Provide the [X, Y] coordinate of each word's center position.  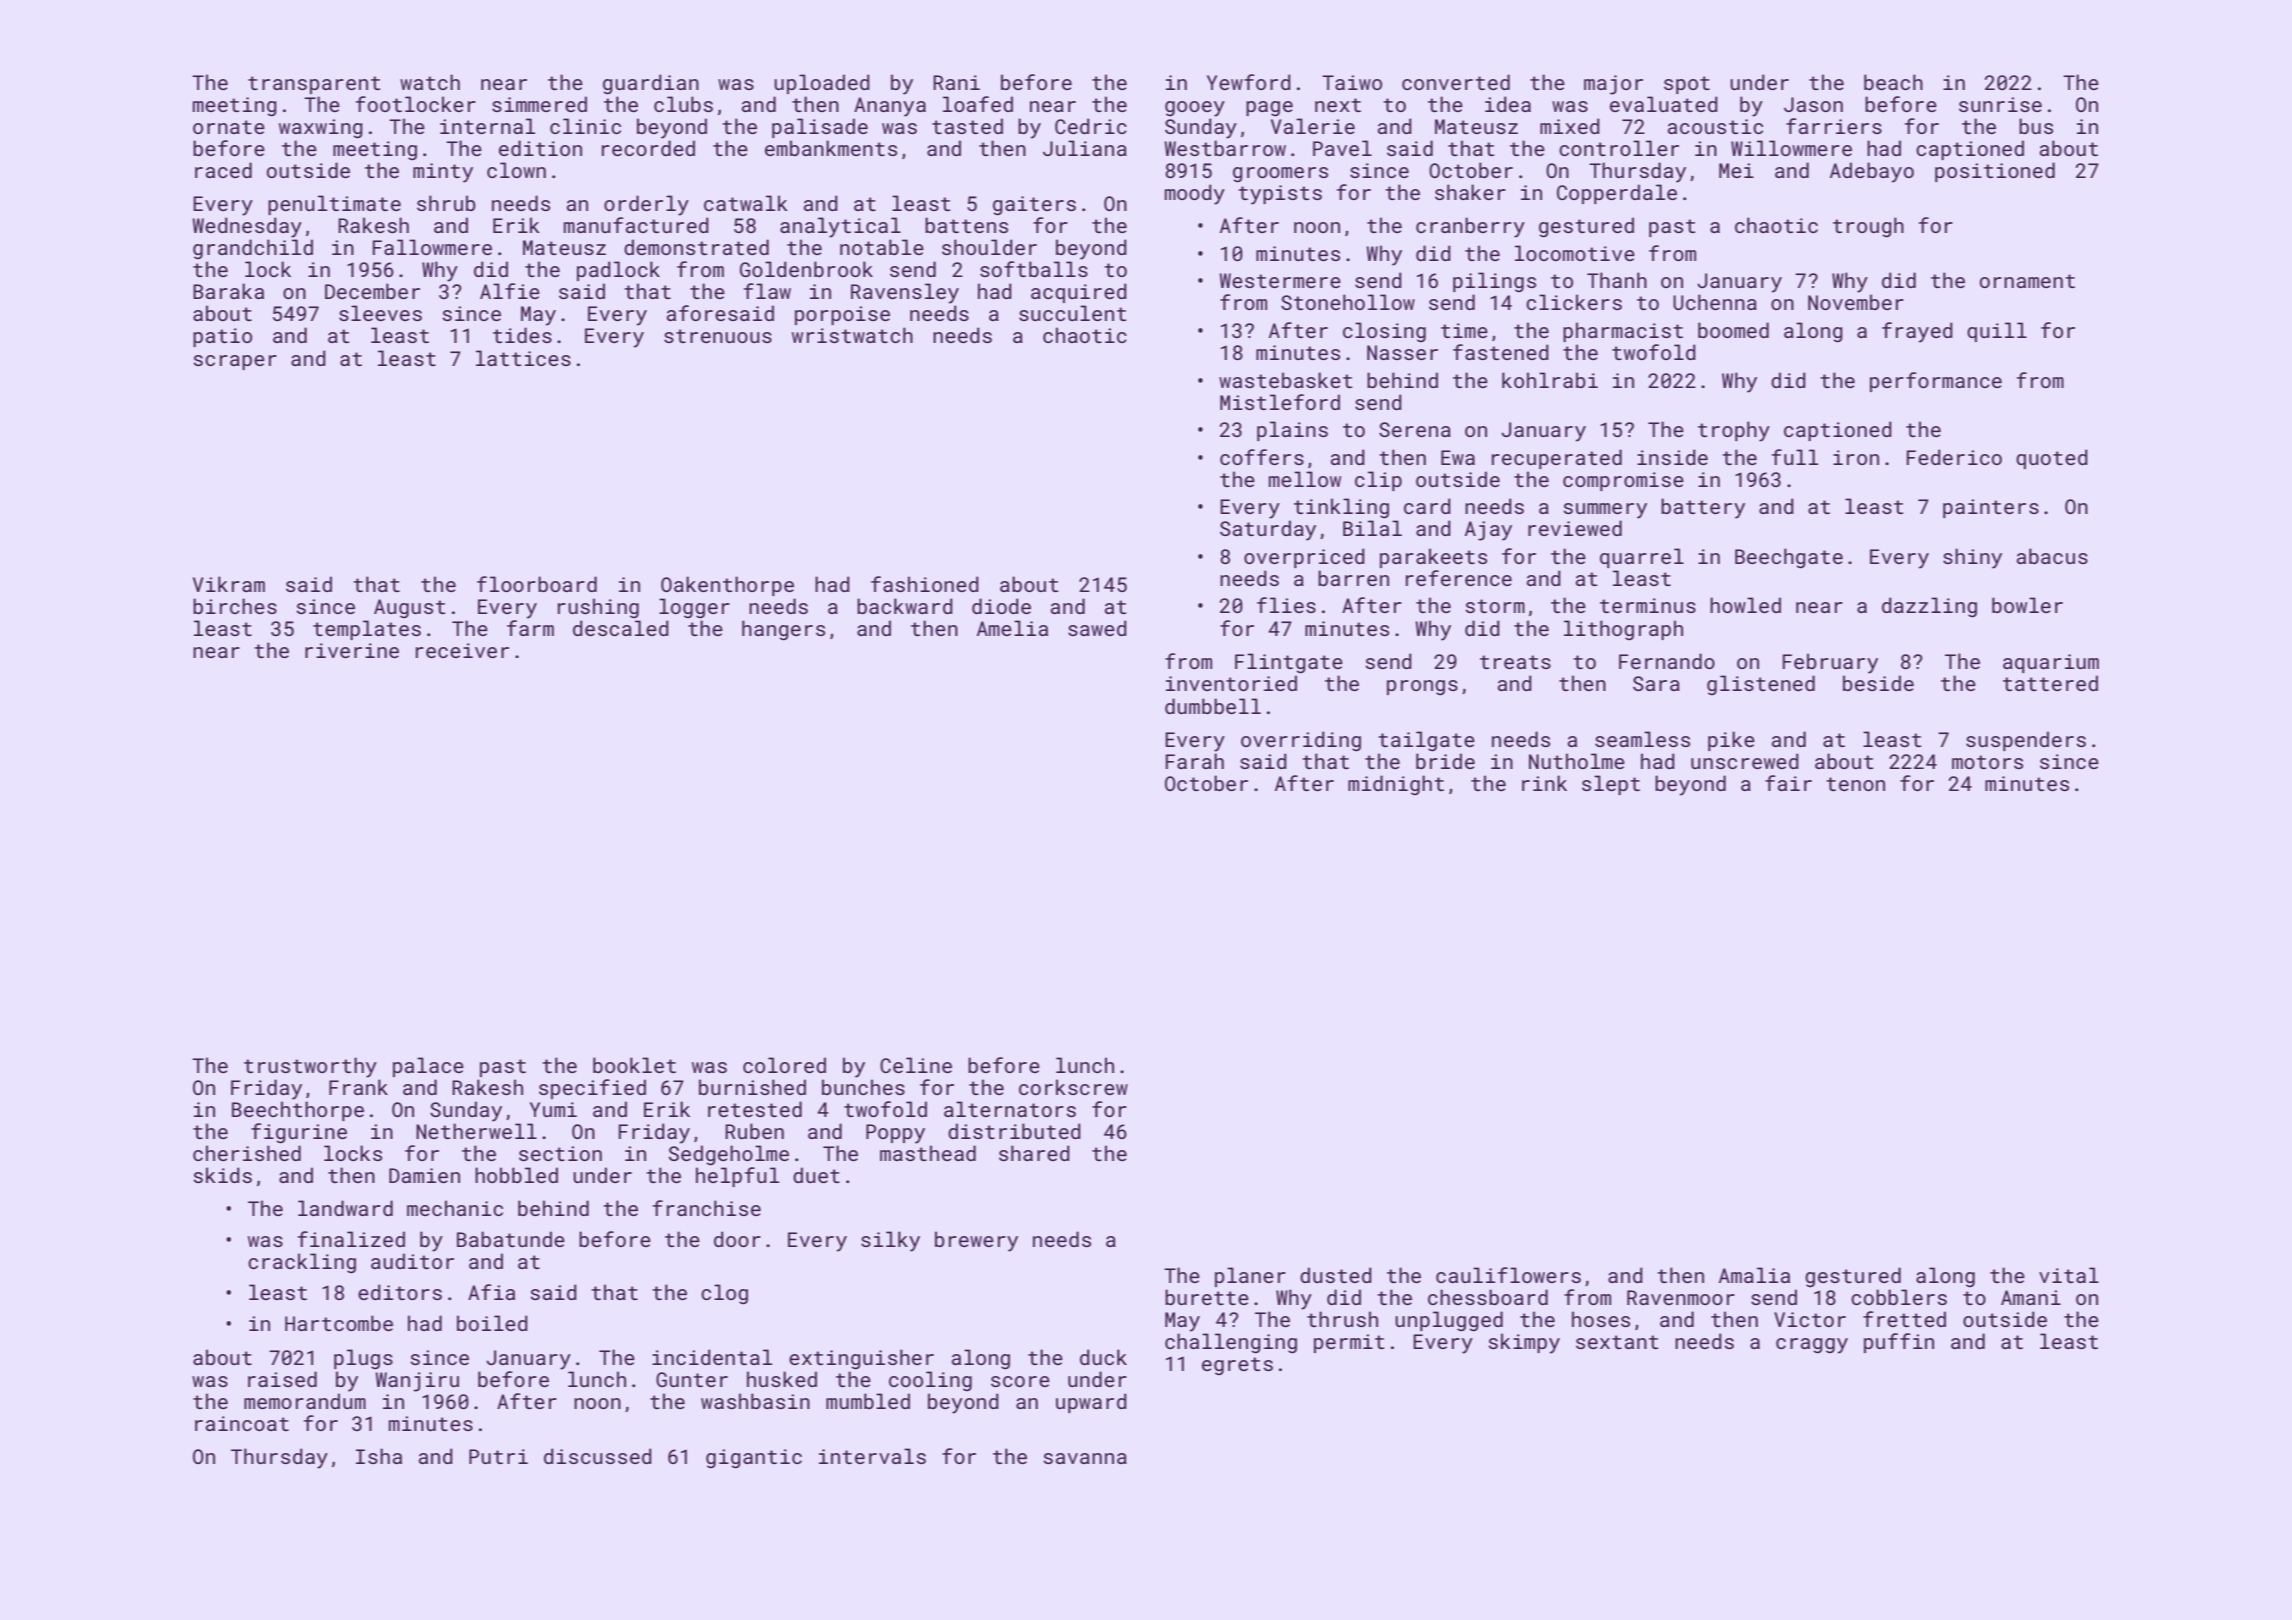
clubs [683, 104]
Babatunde [511, 1239]
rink [1544, 783]
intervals [872, 1456]
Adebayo [1872, 172]
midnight [1396, 785]
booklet [634, 1065]
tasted [967, 126]
